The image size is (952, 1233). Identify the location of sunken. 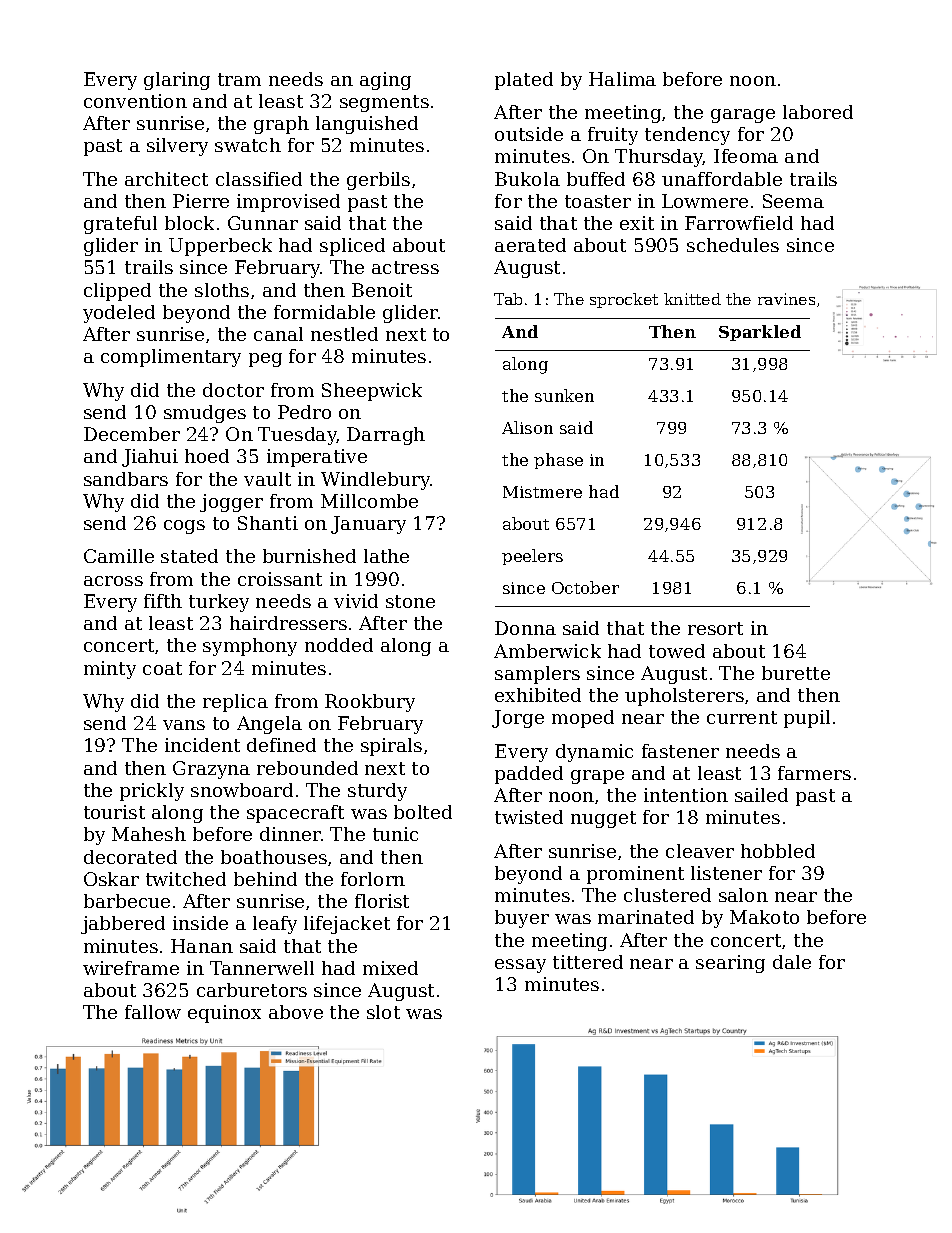
(564, 395).
